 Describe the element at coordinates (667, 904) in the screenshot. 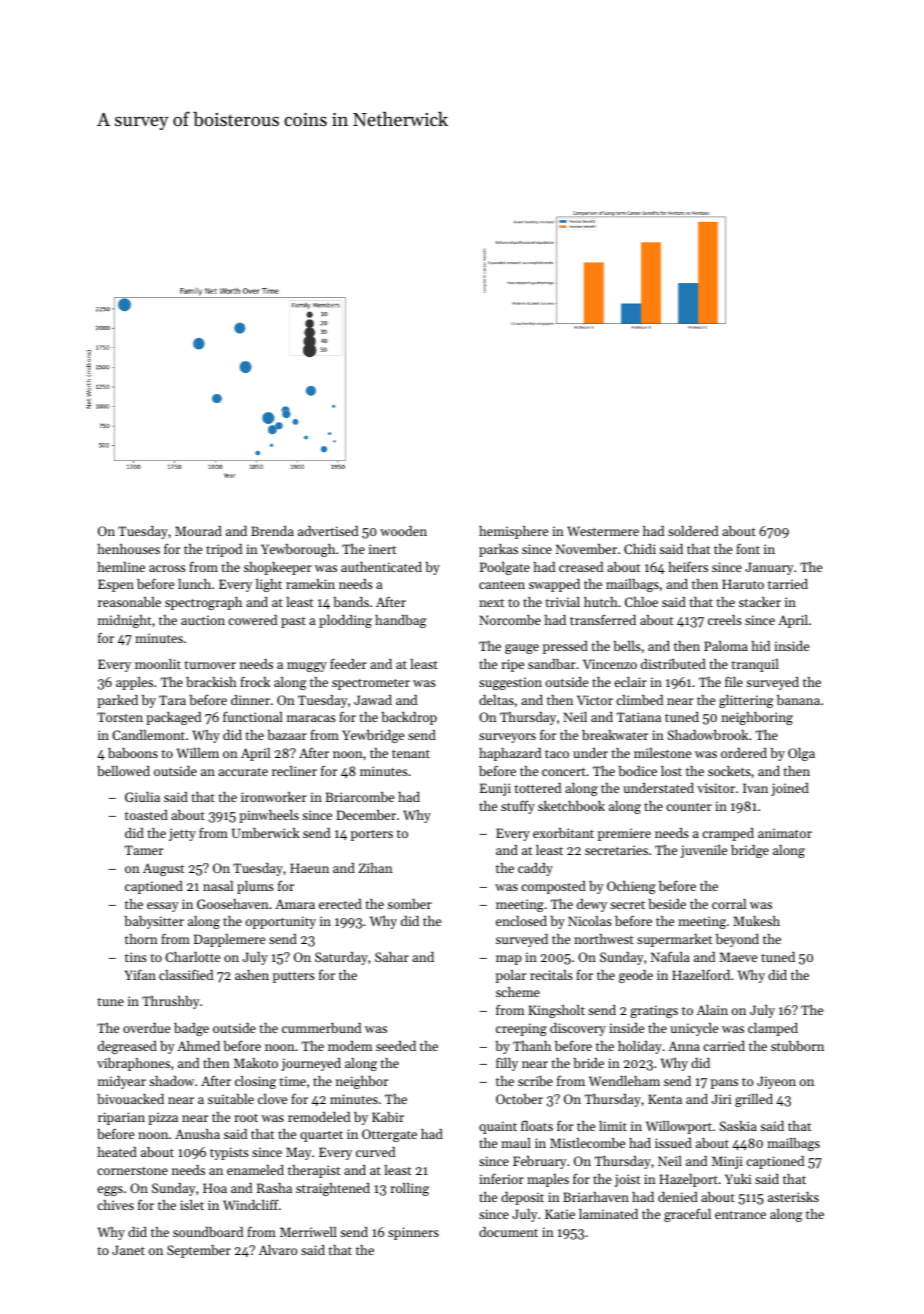

I see `beside` at that location.
